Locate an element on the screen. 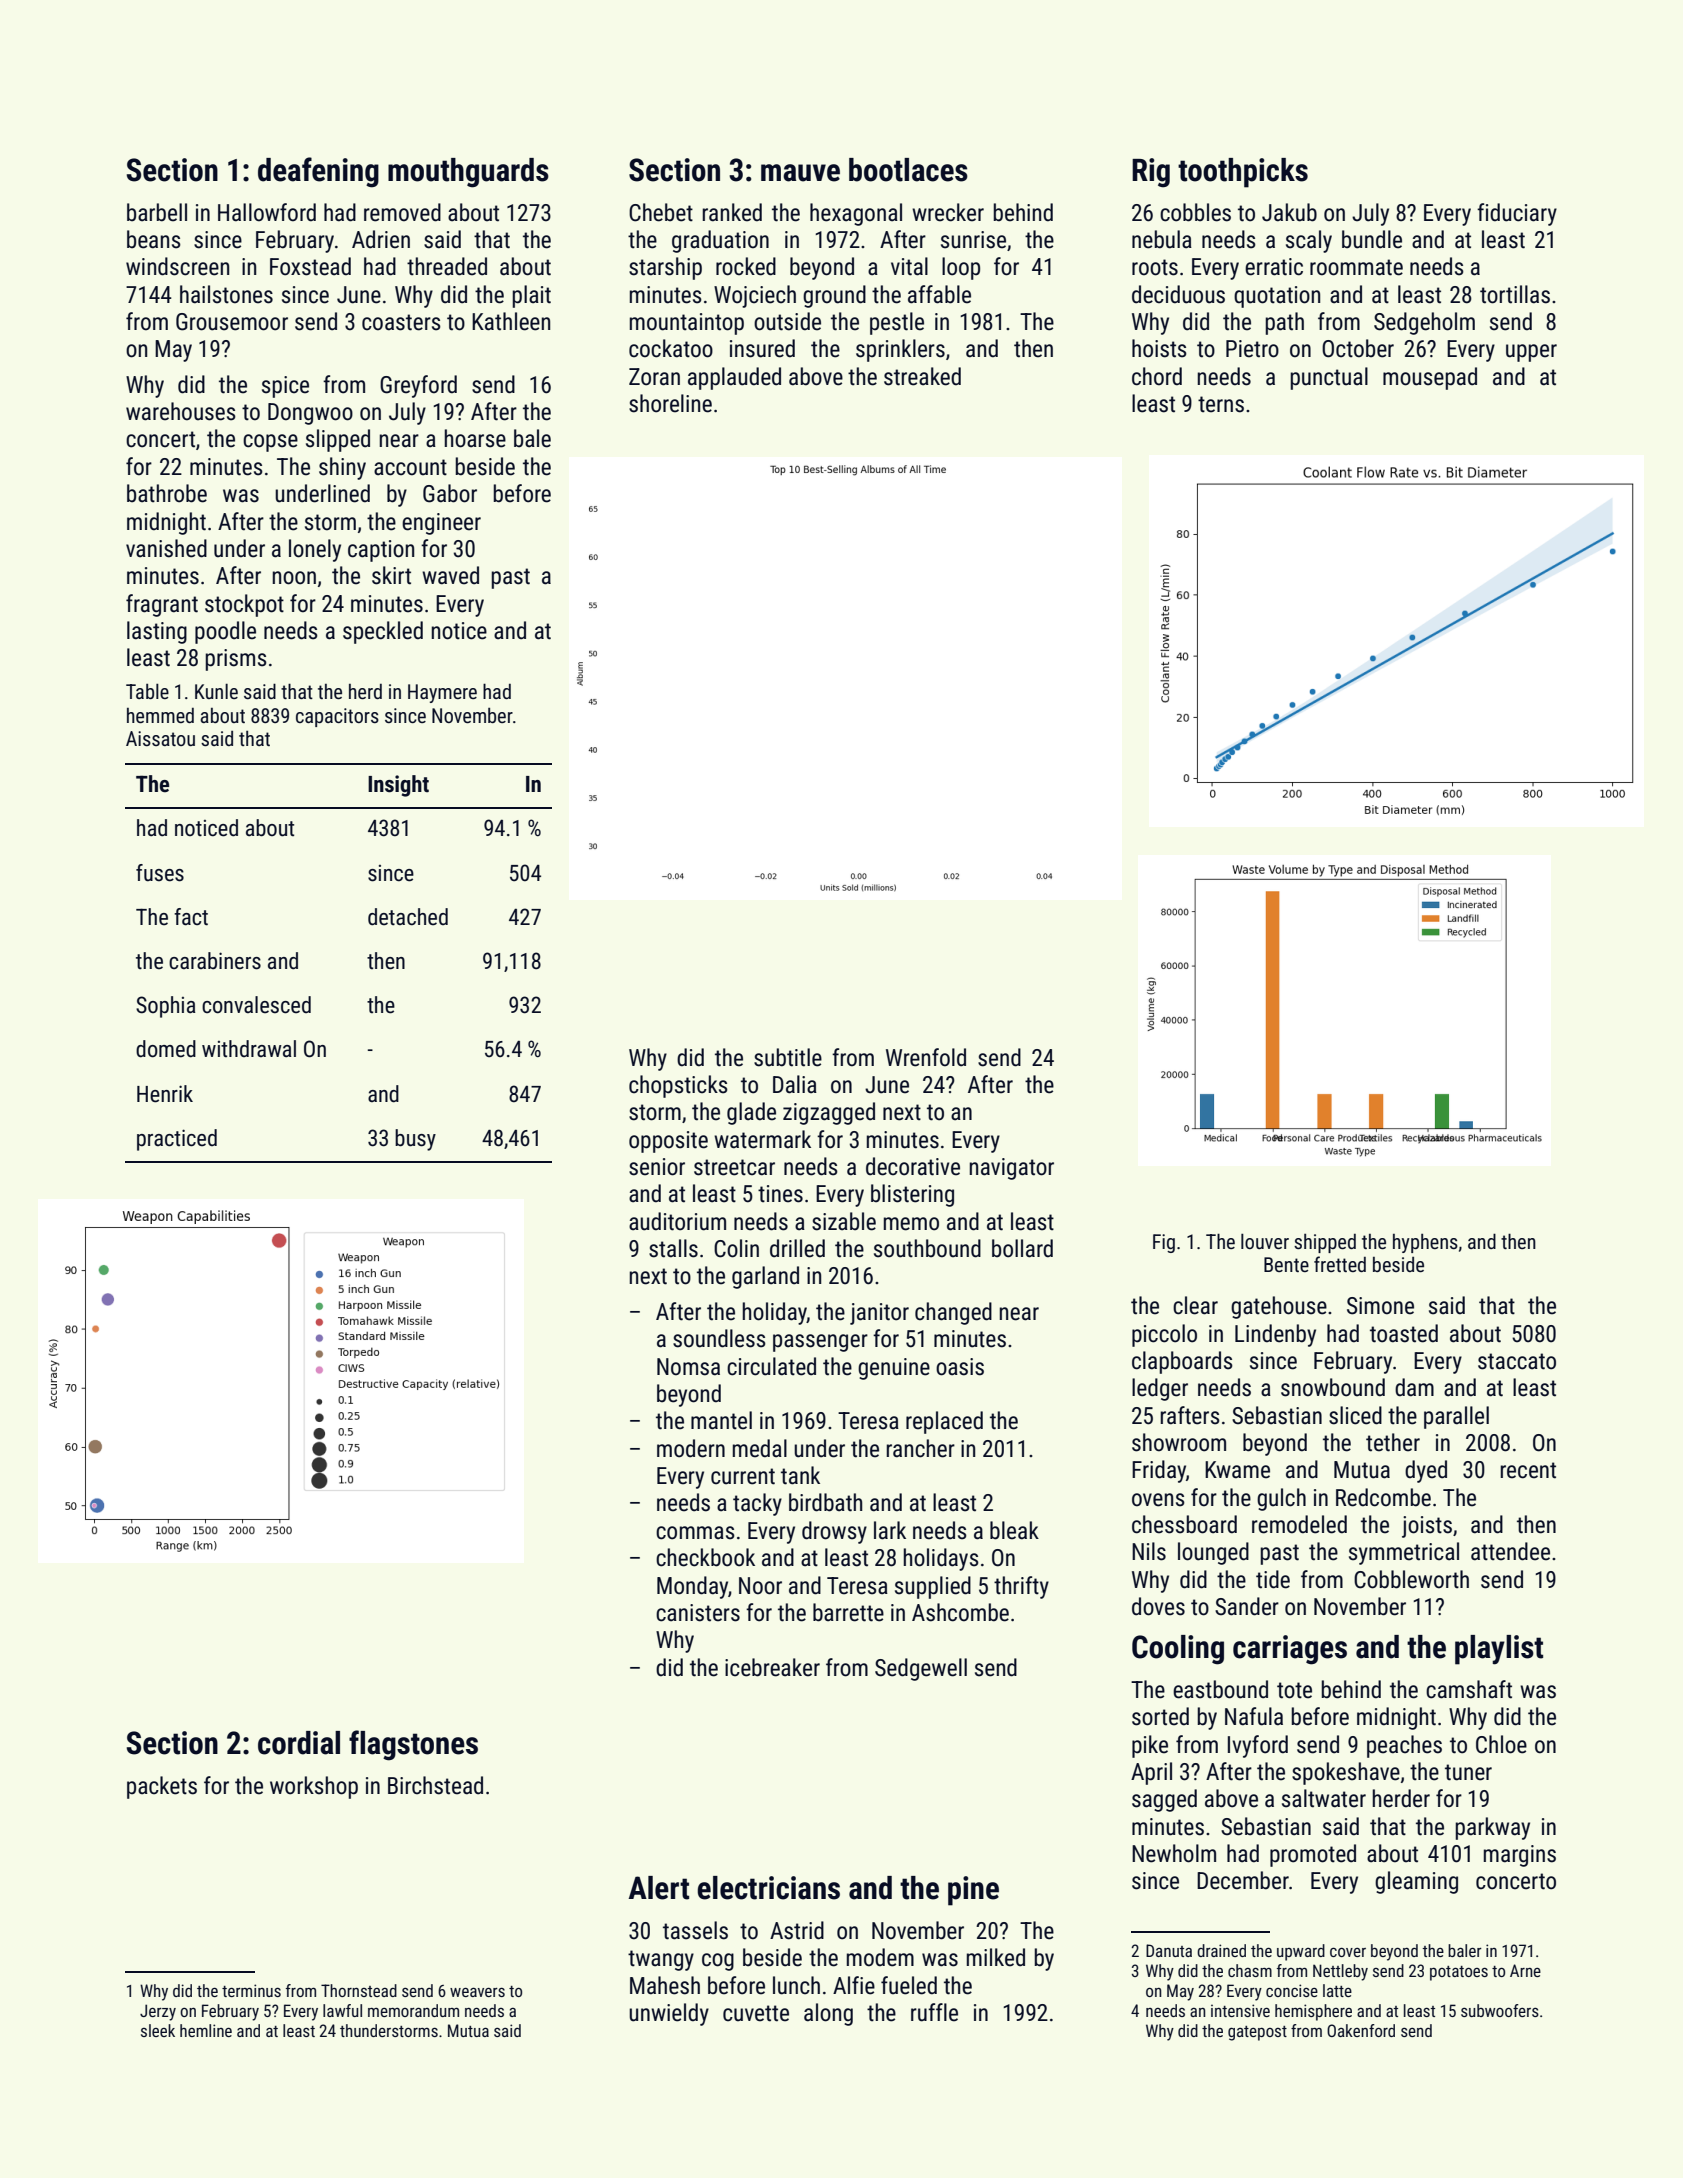 The width and height of the screenshot is (1683, 2178). tide is located at coordinates (1273, 1579).
